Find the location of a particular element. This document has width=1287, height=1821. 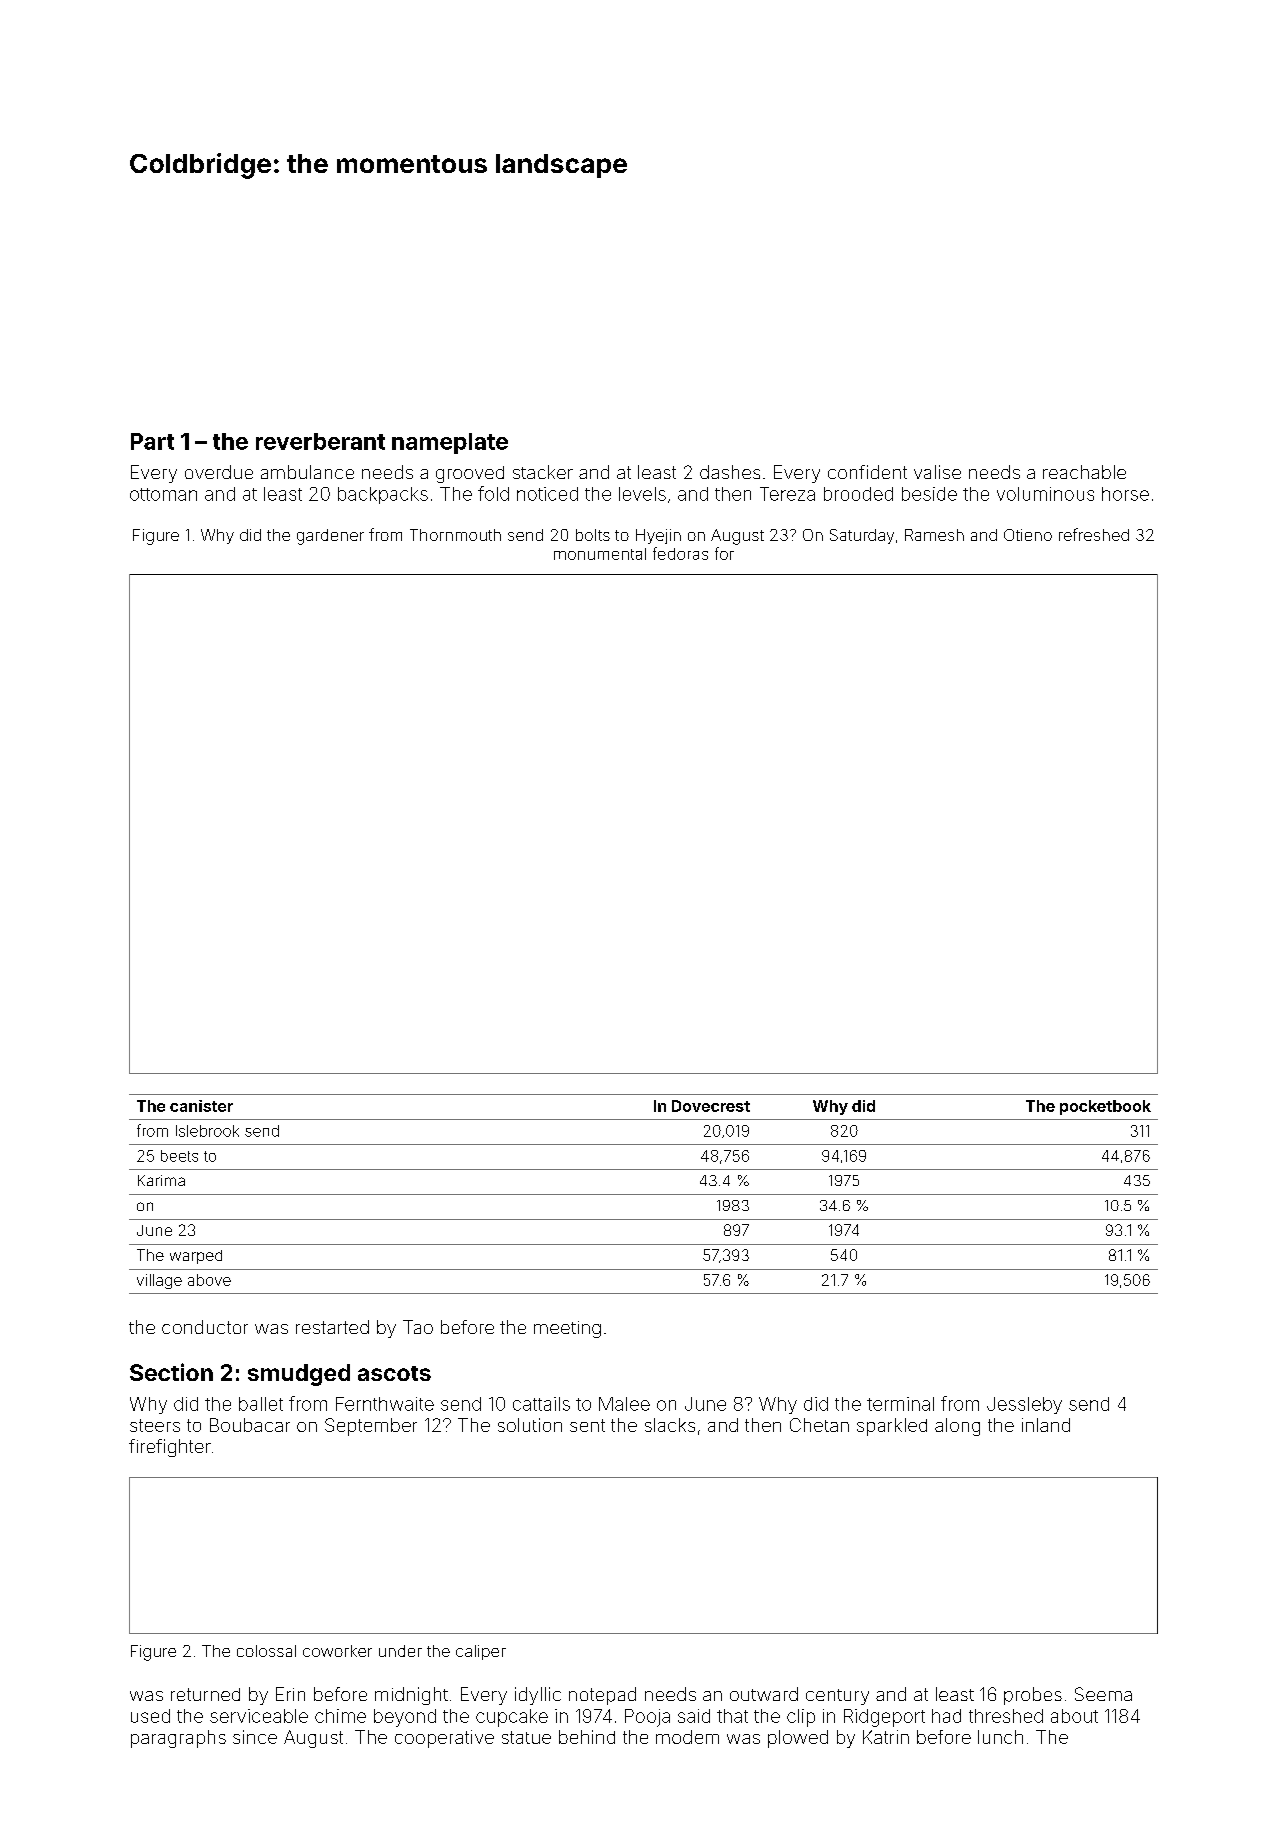

Dovecrest is located at coordinates (711, 1106).
